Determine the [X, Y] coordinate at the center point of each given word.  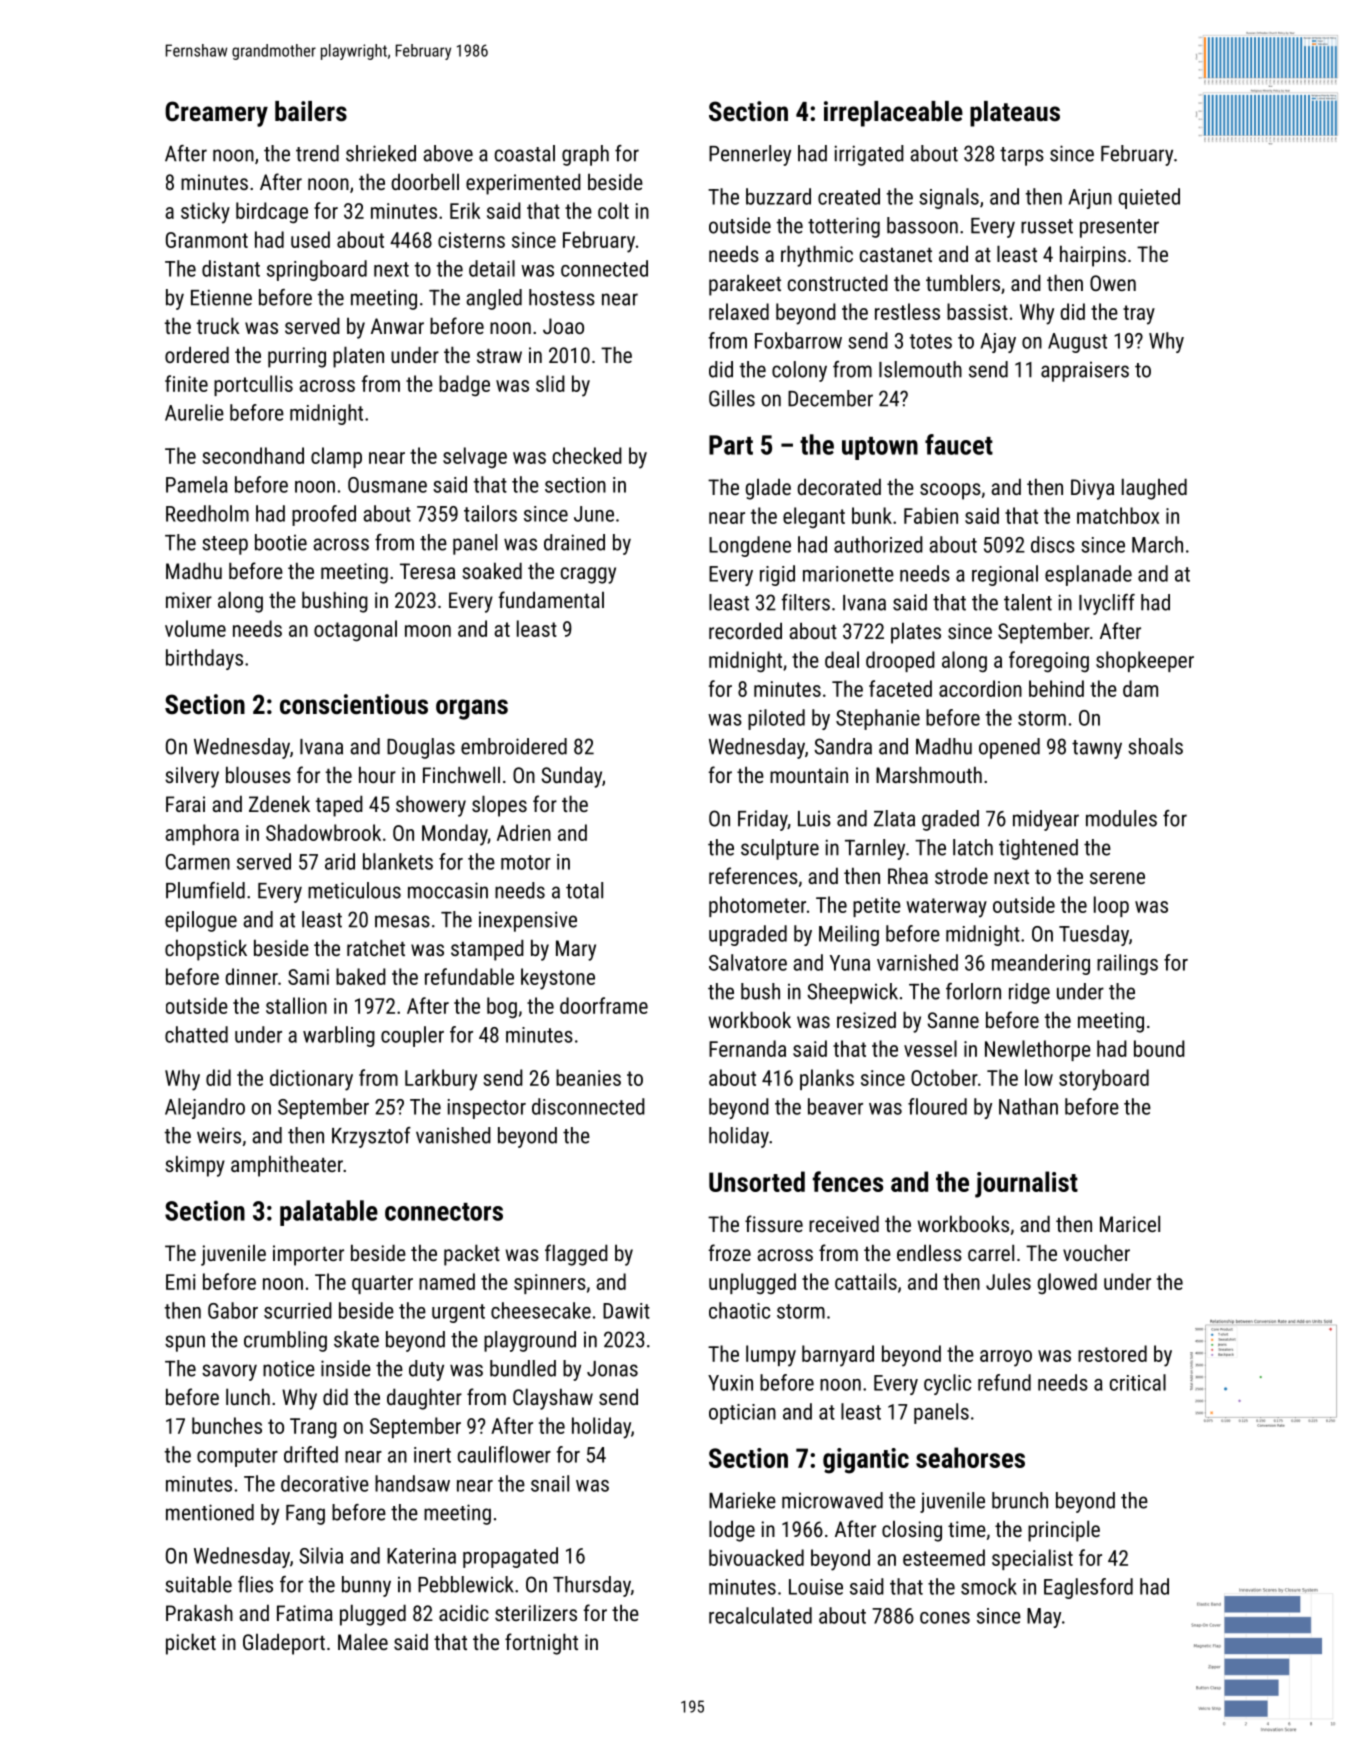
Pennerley [750, 155]
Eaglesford [1088, 1588]
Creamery [216, 114]
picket [191, 1644]
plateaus [1015, 114]
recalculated [760, 1615]
